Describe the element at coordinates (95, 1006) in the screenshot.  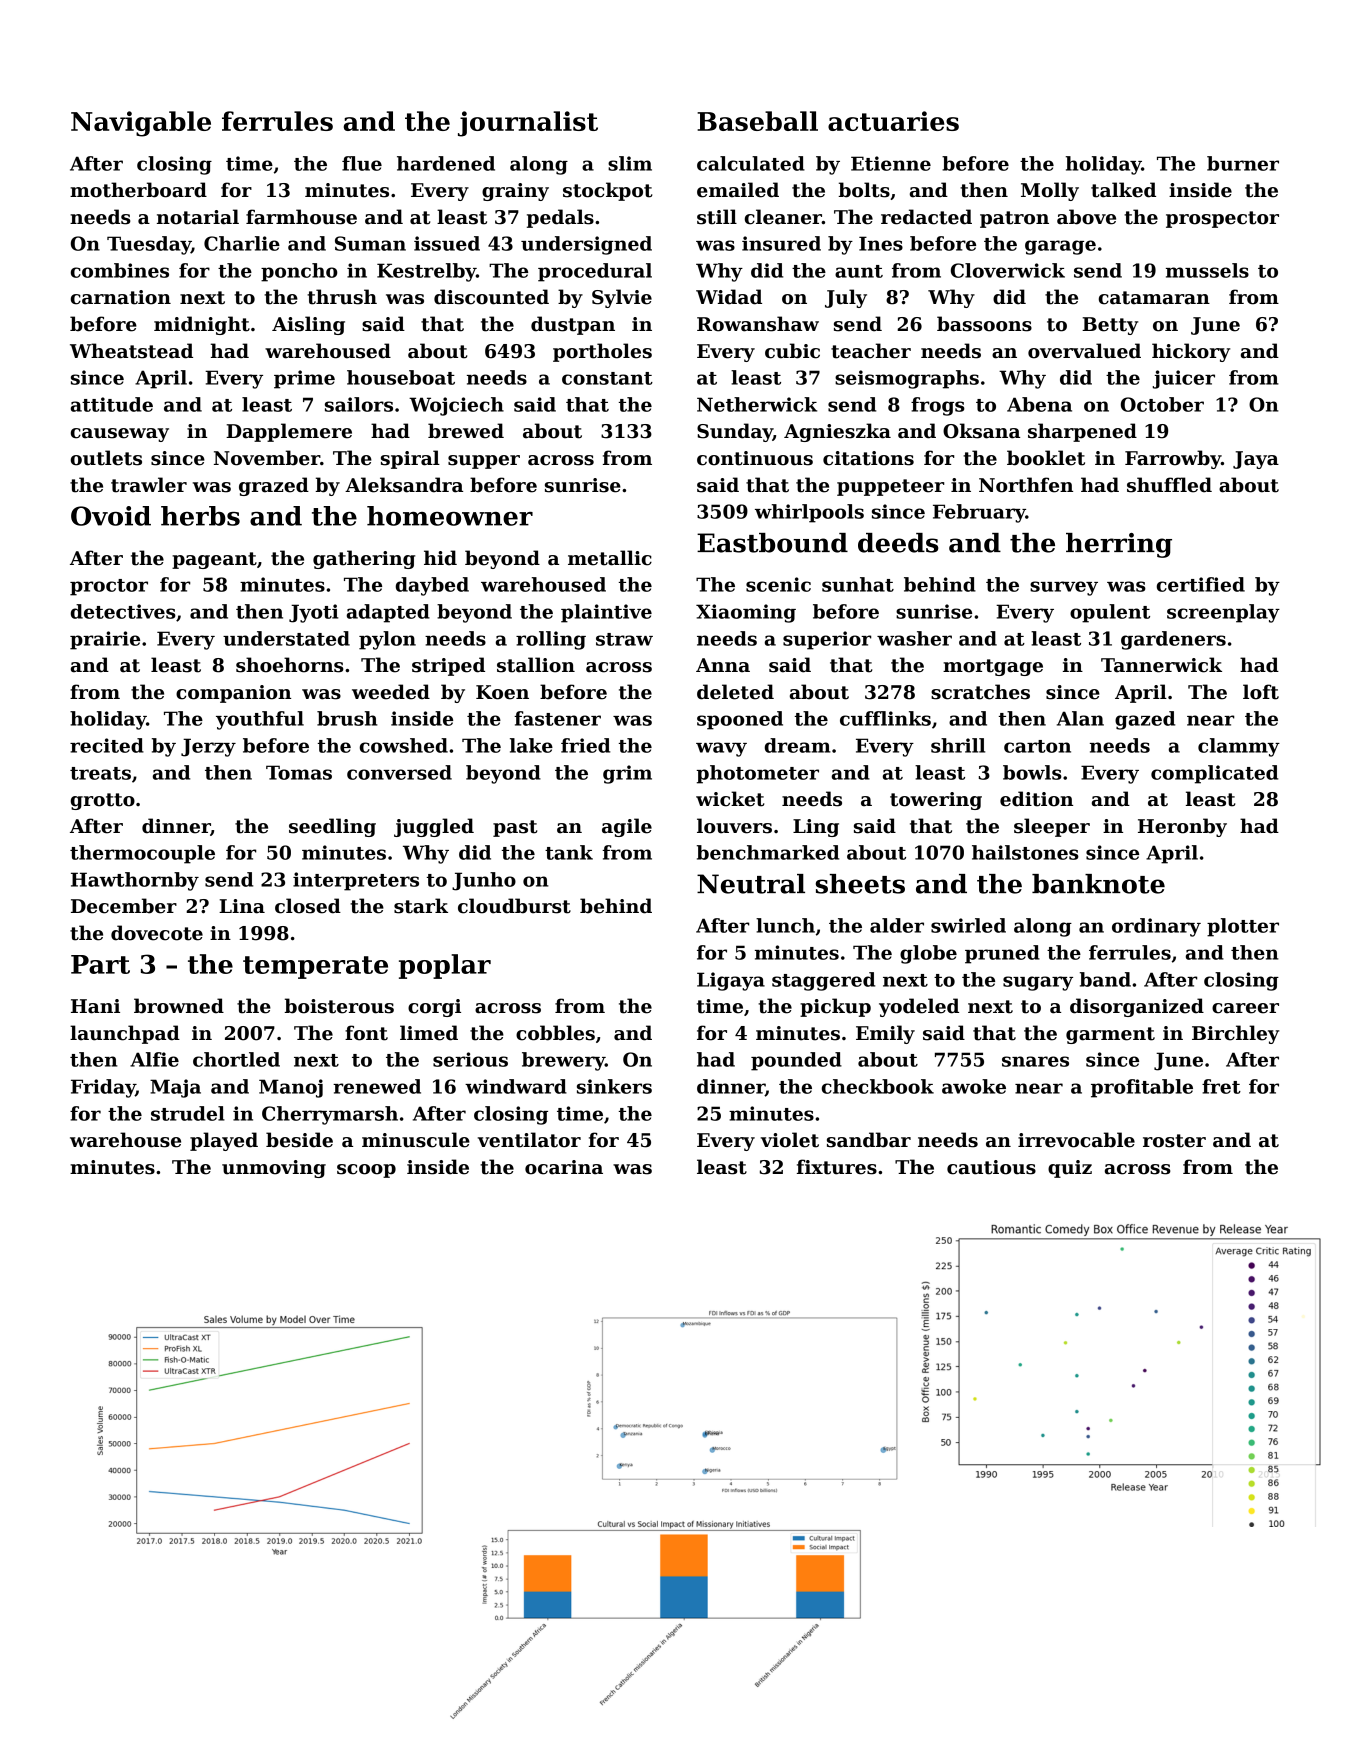
I see `Hani` at that location.
